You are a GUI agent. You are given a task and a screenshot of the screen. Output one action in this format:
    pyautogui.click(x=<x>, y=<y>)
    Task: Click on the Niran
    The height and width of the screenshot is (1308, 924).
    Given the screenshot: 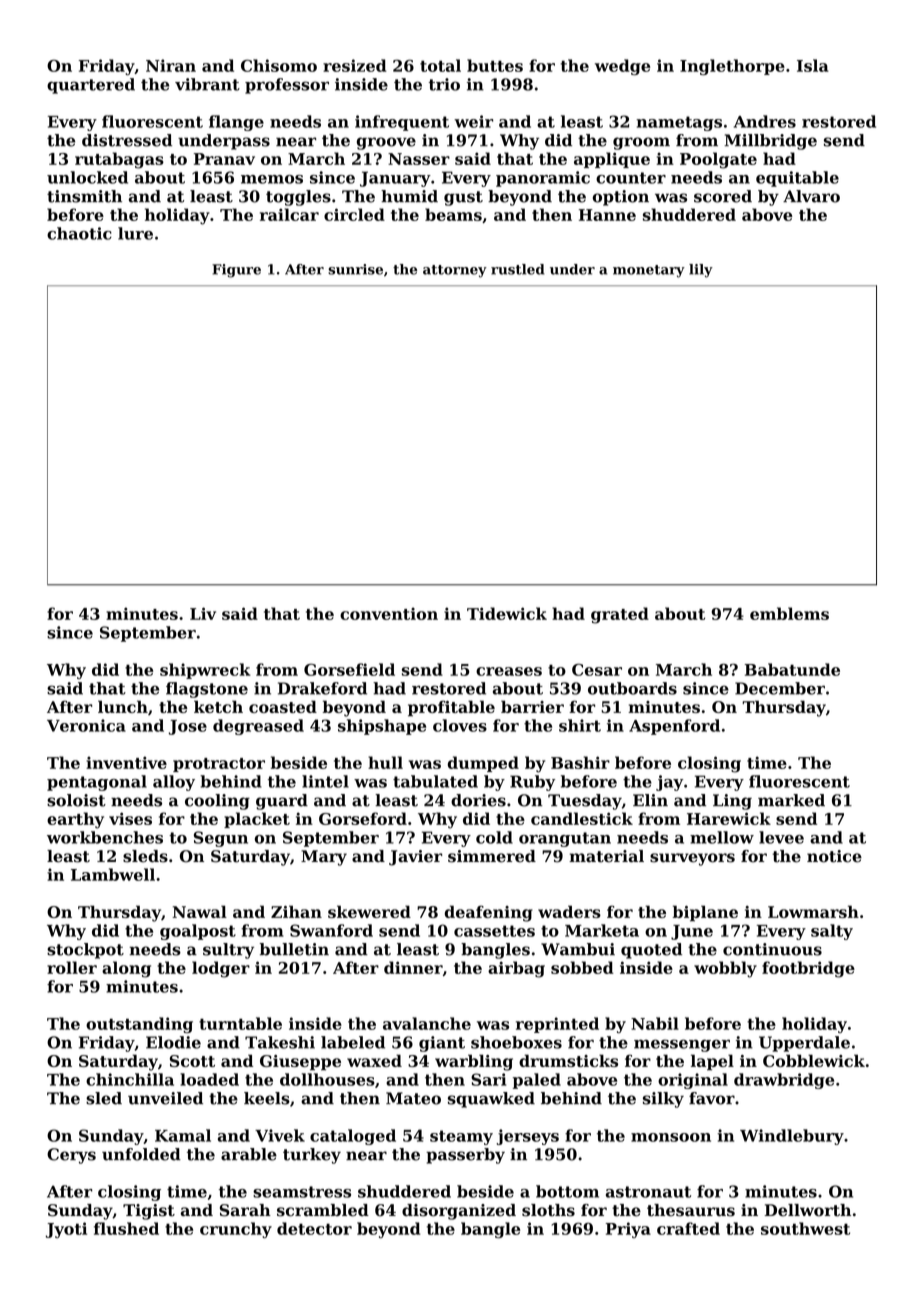 What is the action you would take?
    pyautogui.click(x=171, y=65)
